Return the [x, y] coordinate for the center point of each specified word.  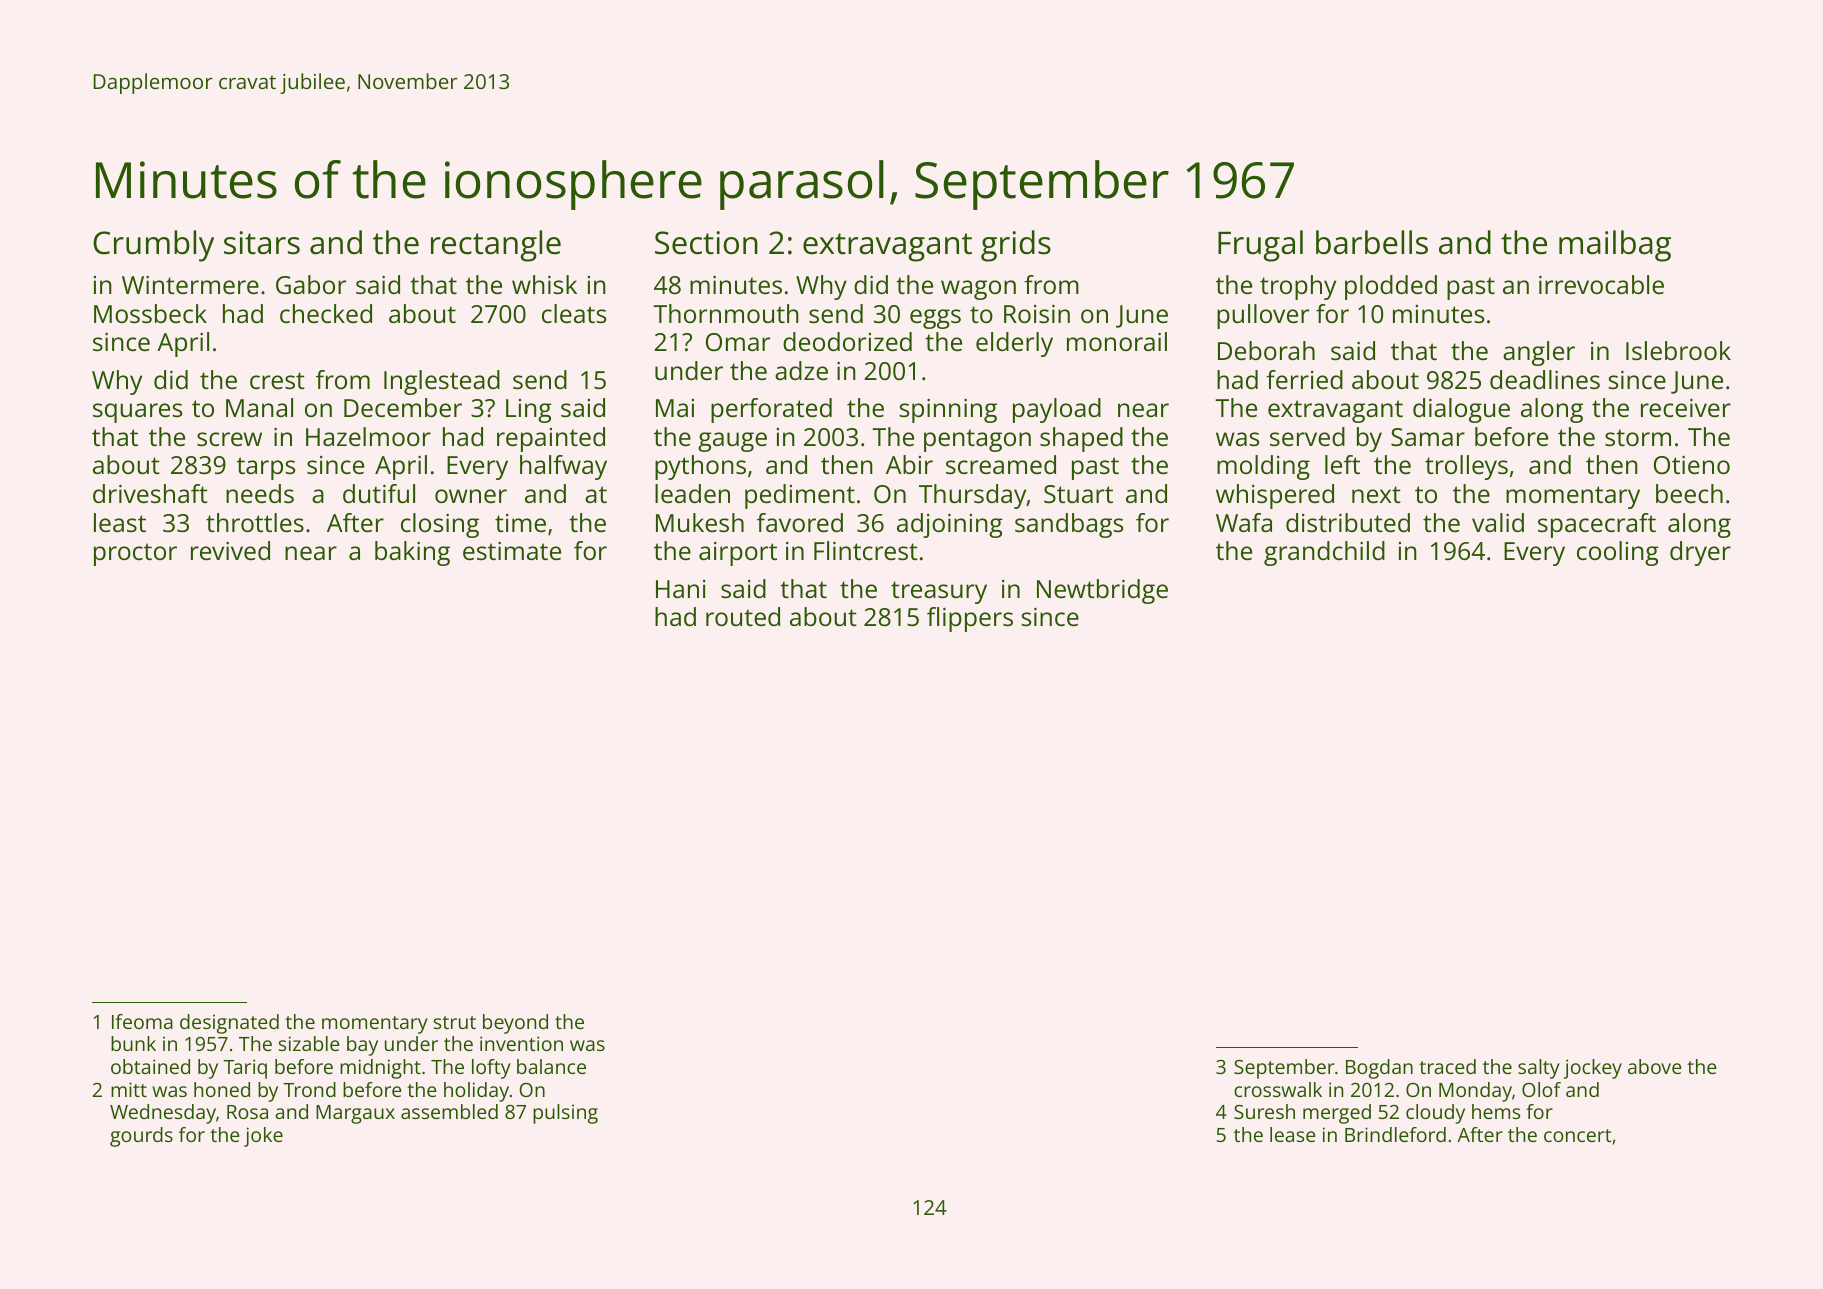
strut [455, 1022]
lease [1293, 1134]
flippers [970, 619]
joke [263, 1137]
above [1655, 1066]
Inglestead [442, 382]
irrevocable [1601, 284]
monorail [1117, 341]
